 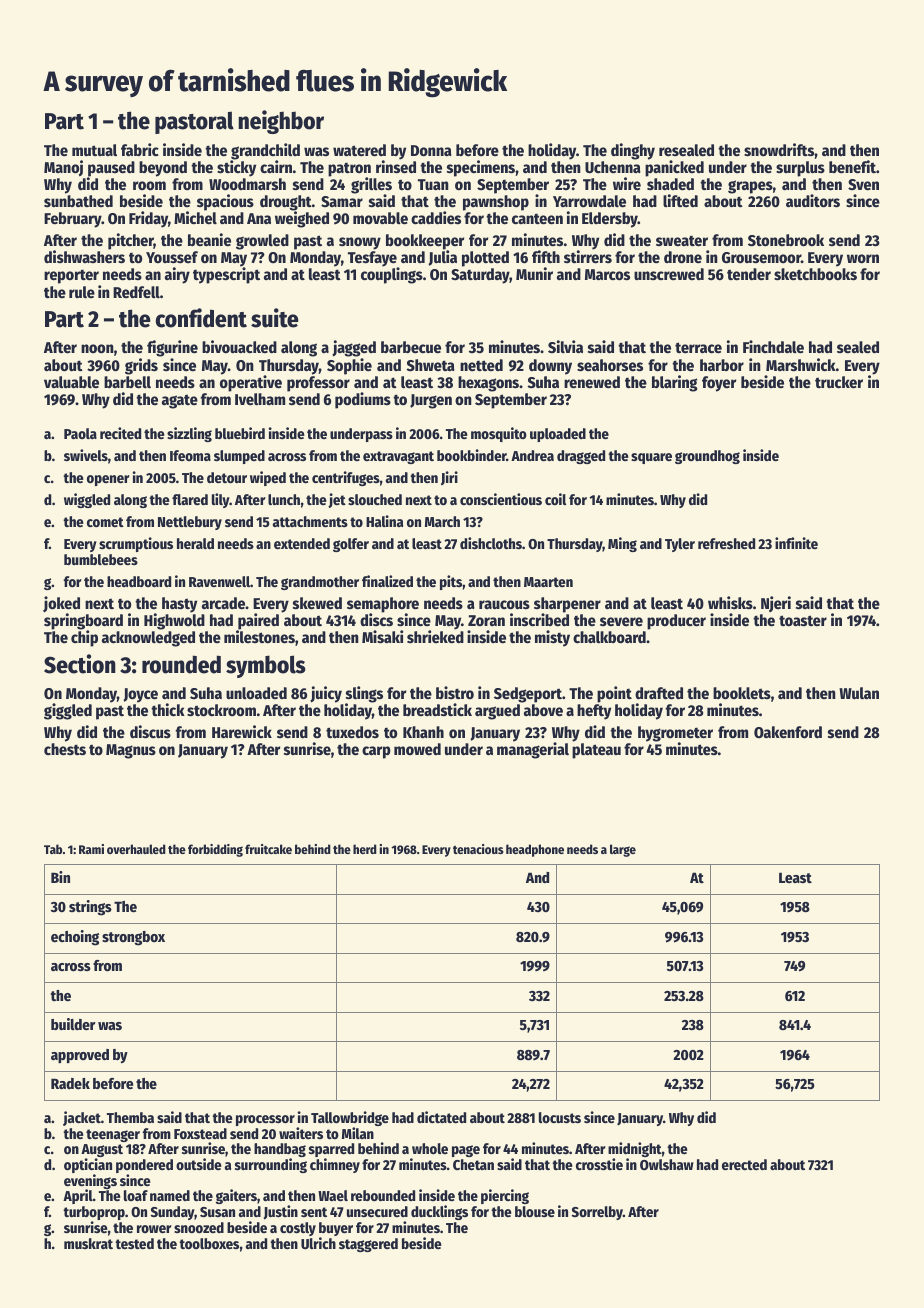 What do you see at coordinates (136, 544) in the document?
I see `scrumptious` at bounding box center [136, 544].
